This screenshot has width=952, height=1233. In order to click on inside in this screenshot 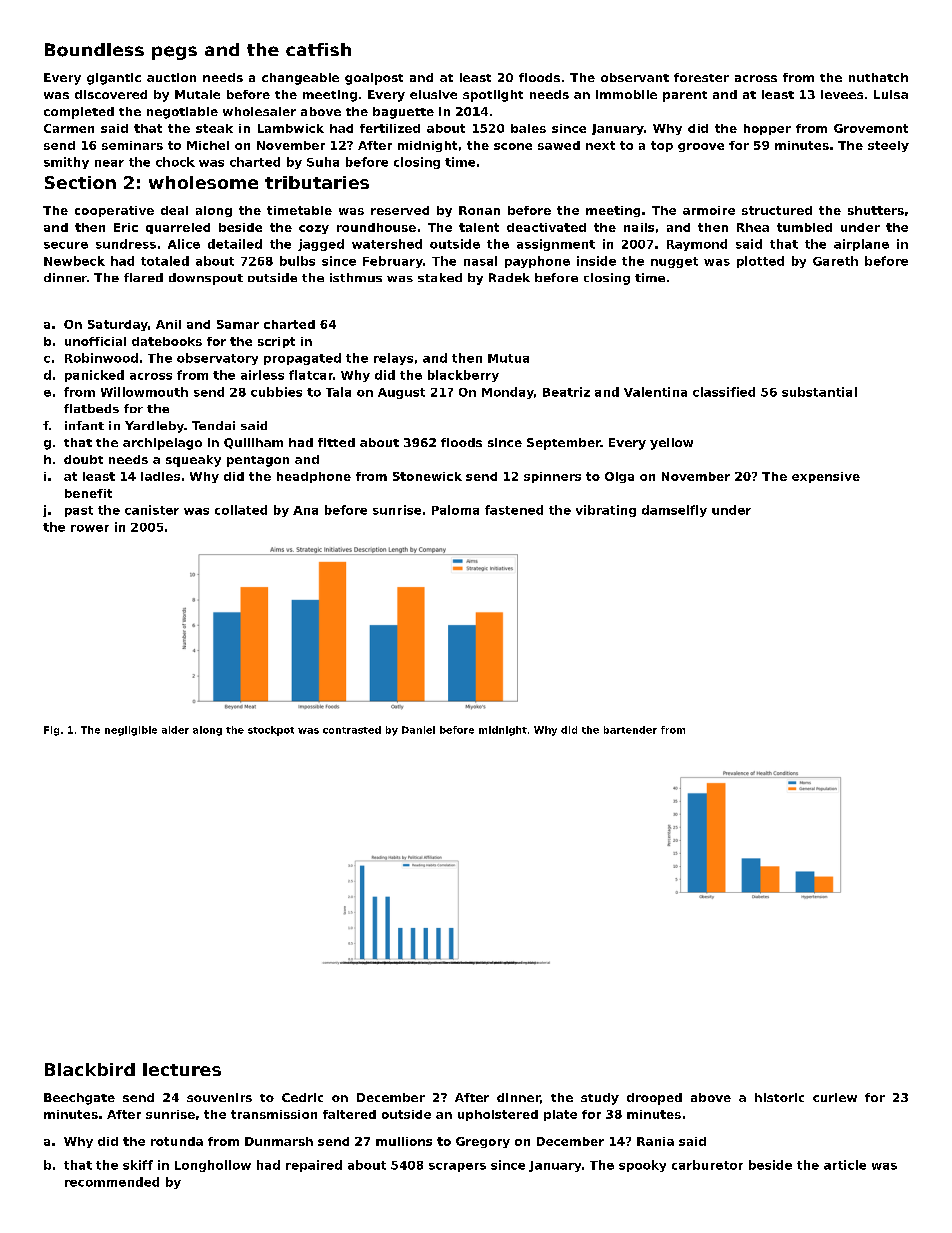, I will do `click(596, 261)`.
